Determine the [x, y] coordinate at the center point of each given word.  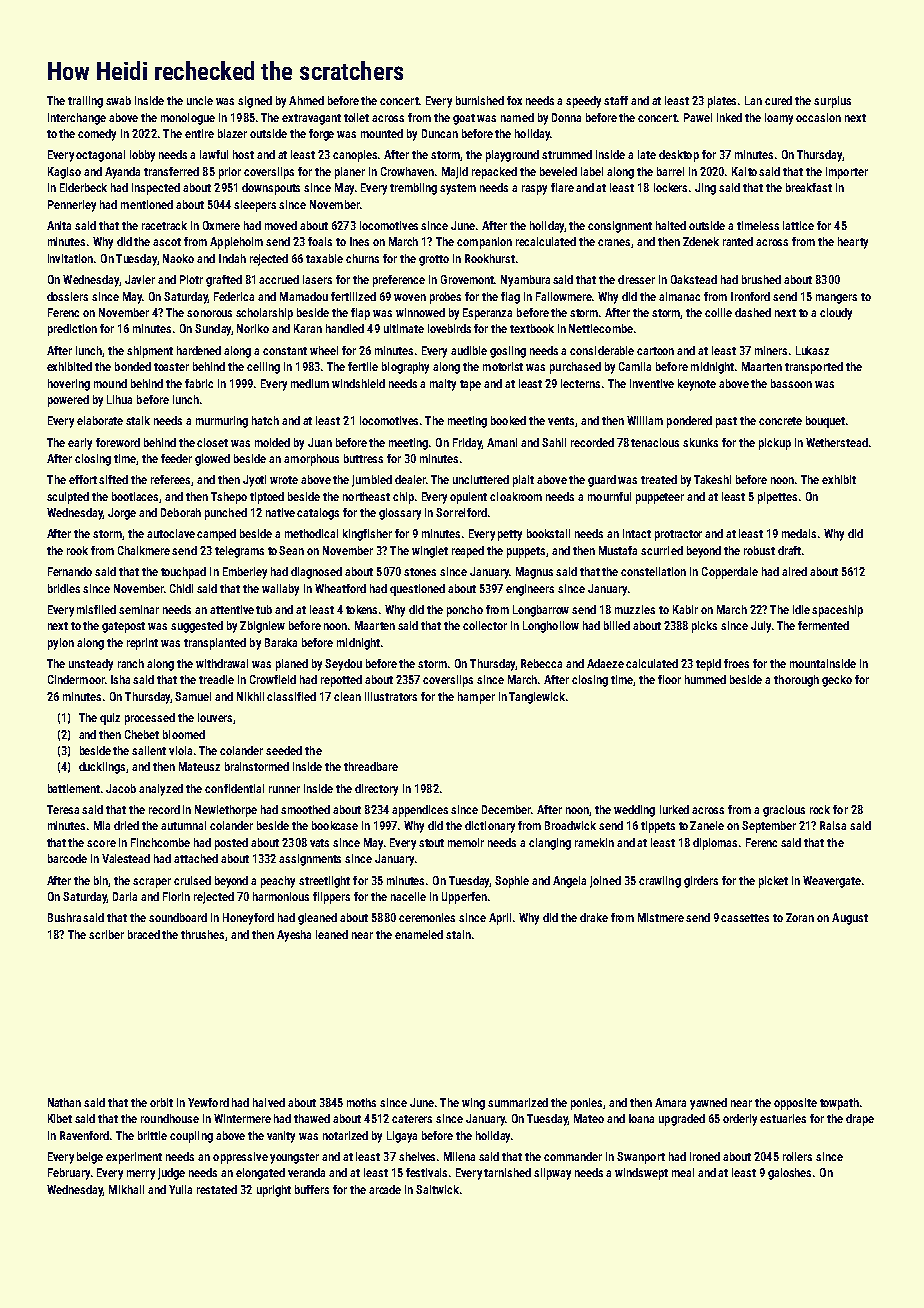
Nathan [64, 1102]
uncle [200, 100]
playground [512, 156]
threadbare [371, 766]
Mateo [589, 1118]
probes [445, 298]
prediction [72, 330]
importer [847, 173]
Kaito [744, 171]
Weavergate [832, 882]
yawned [708, 1104]
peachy [278, 882]
